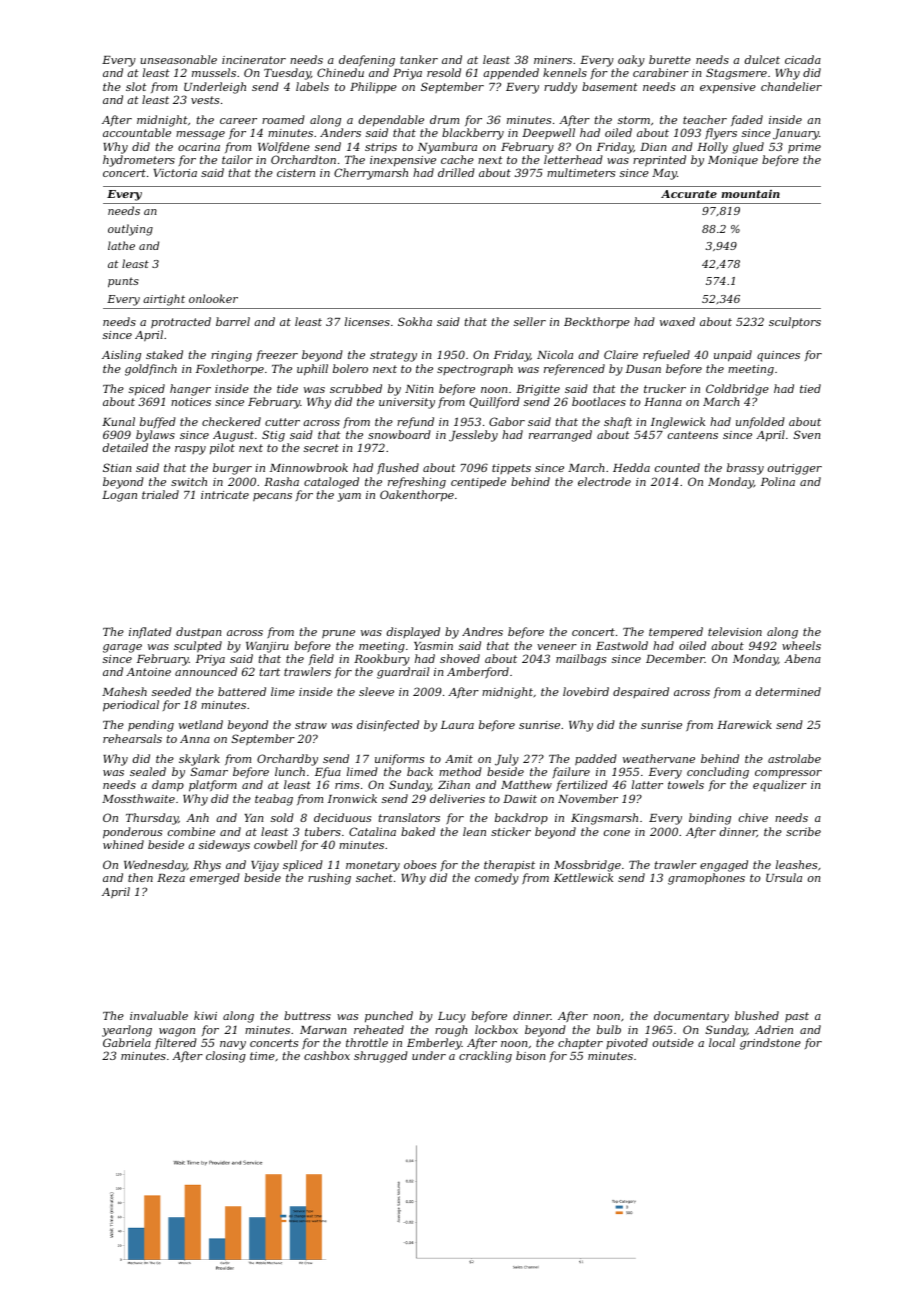 The image size is (924, 1308). I want to click on barrel, so click(233, 321).
